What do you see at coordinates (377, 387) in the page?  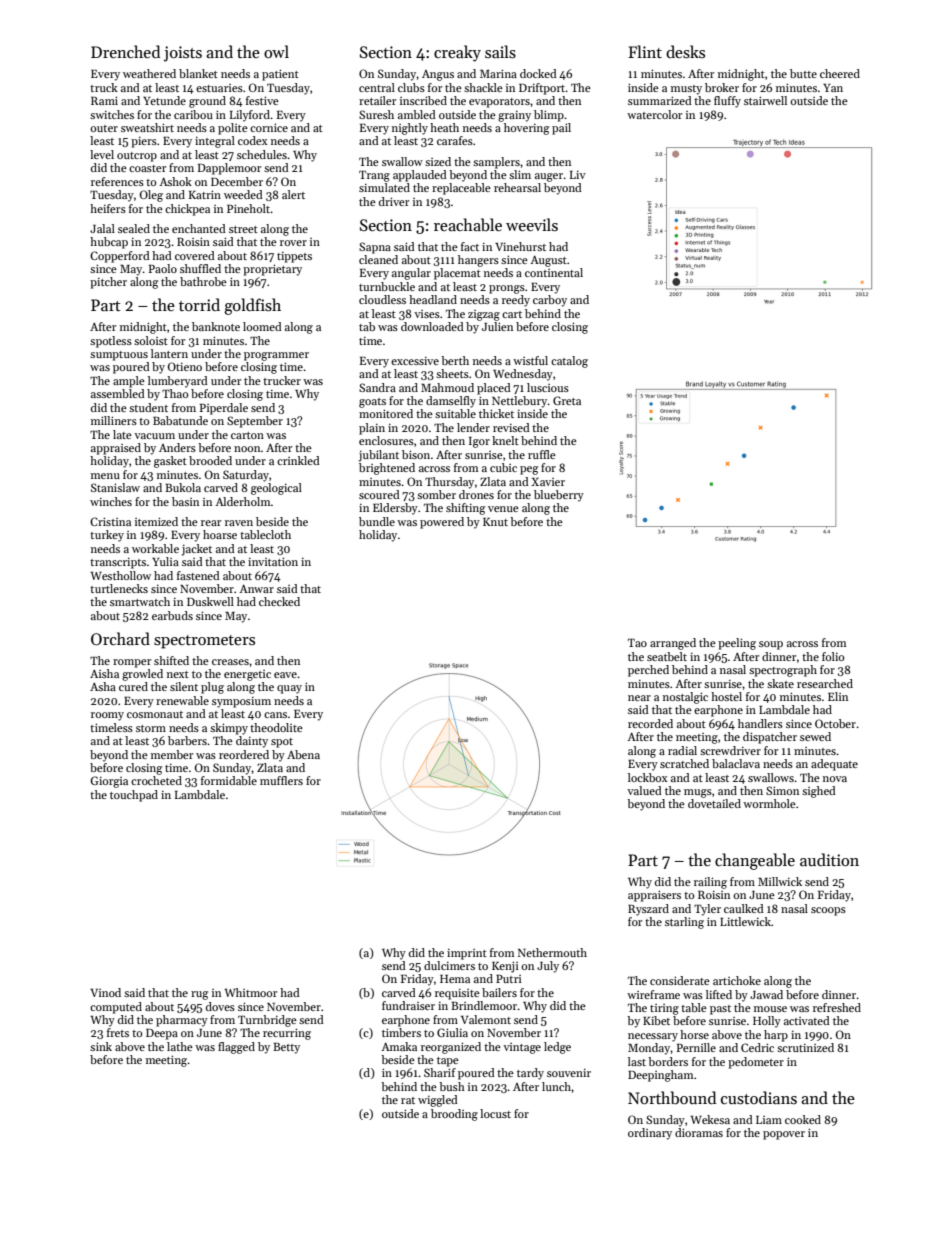 I see `Sandra` at bounding box center [377, 387].
